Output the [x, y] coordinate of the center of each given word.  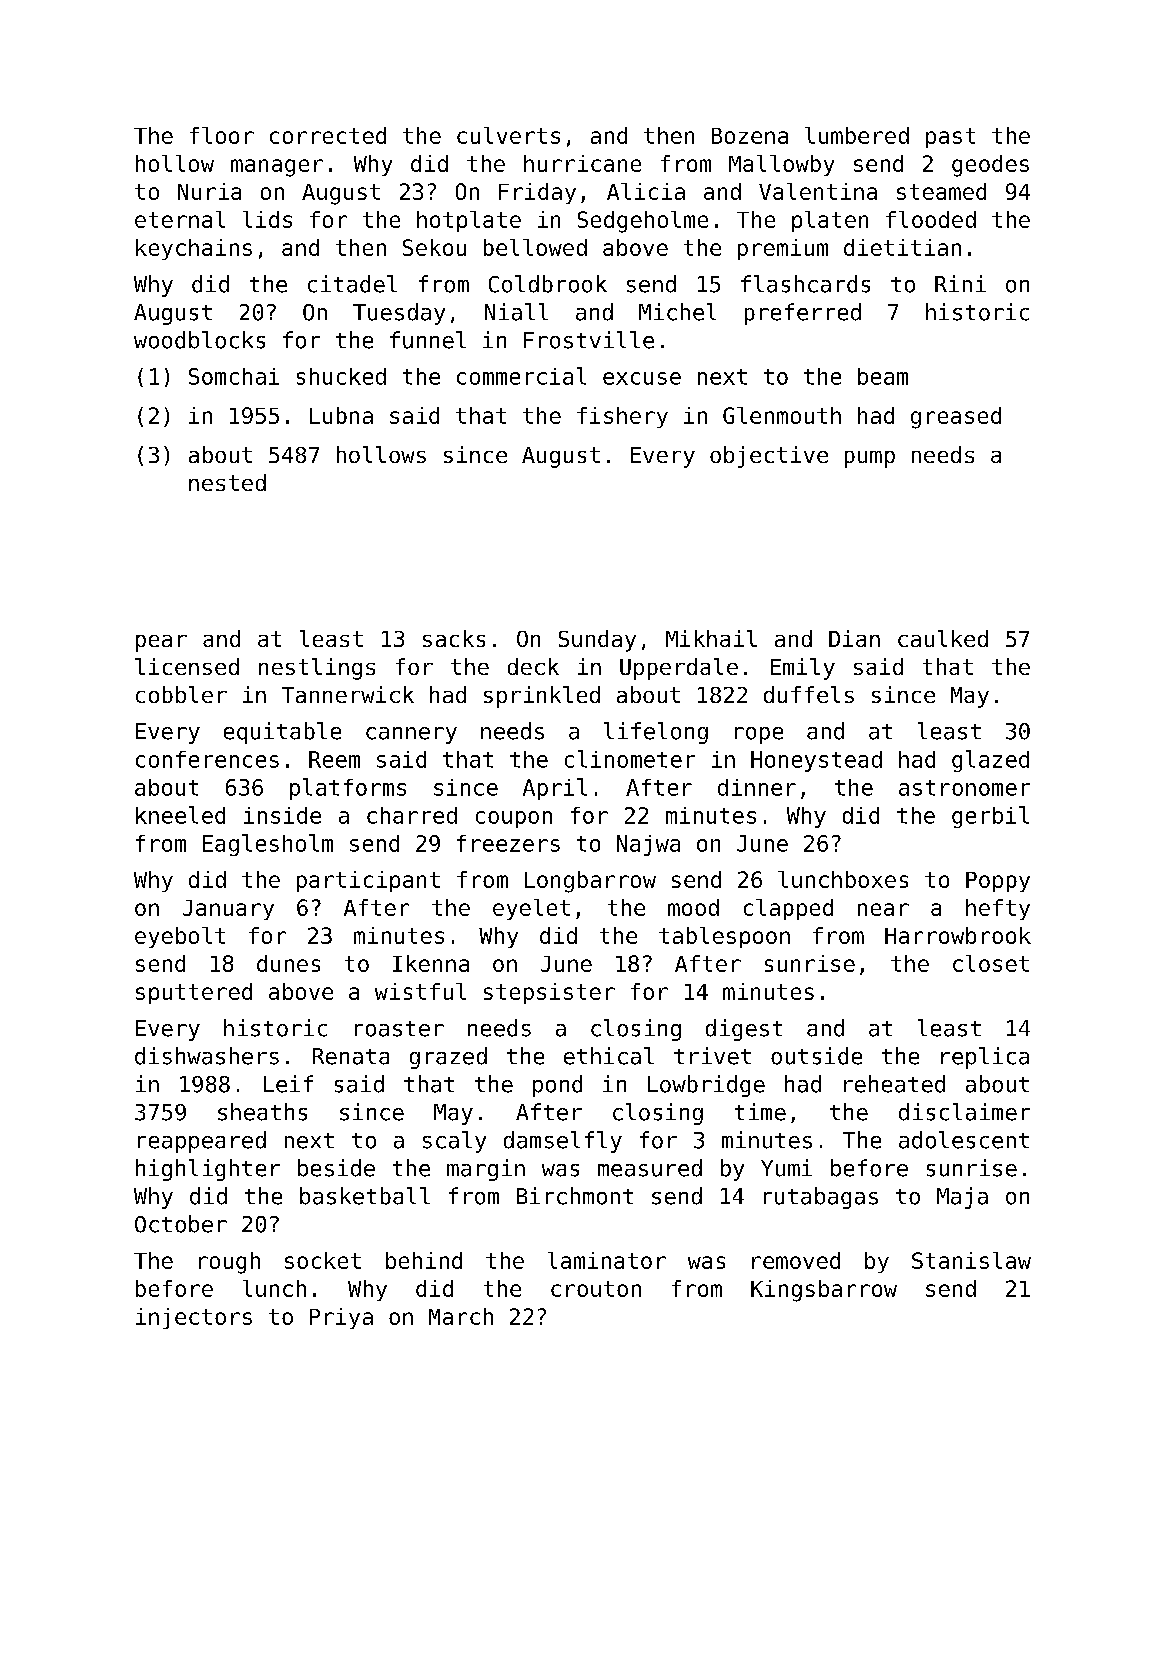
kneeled [180, 815]
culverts [508, 135]
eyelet [531, 909]
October [181, 1224]
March [461, 1316]
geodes [990, 166]
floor [222, 135]
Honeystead [816, 761]
